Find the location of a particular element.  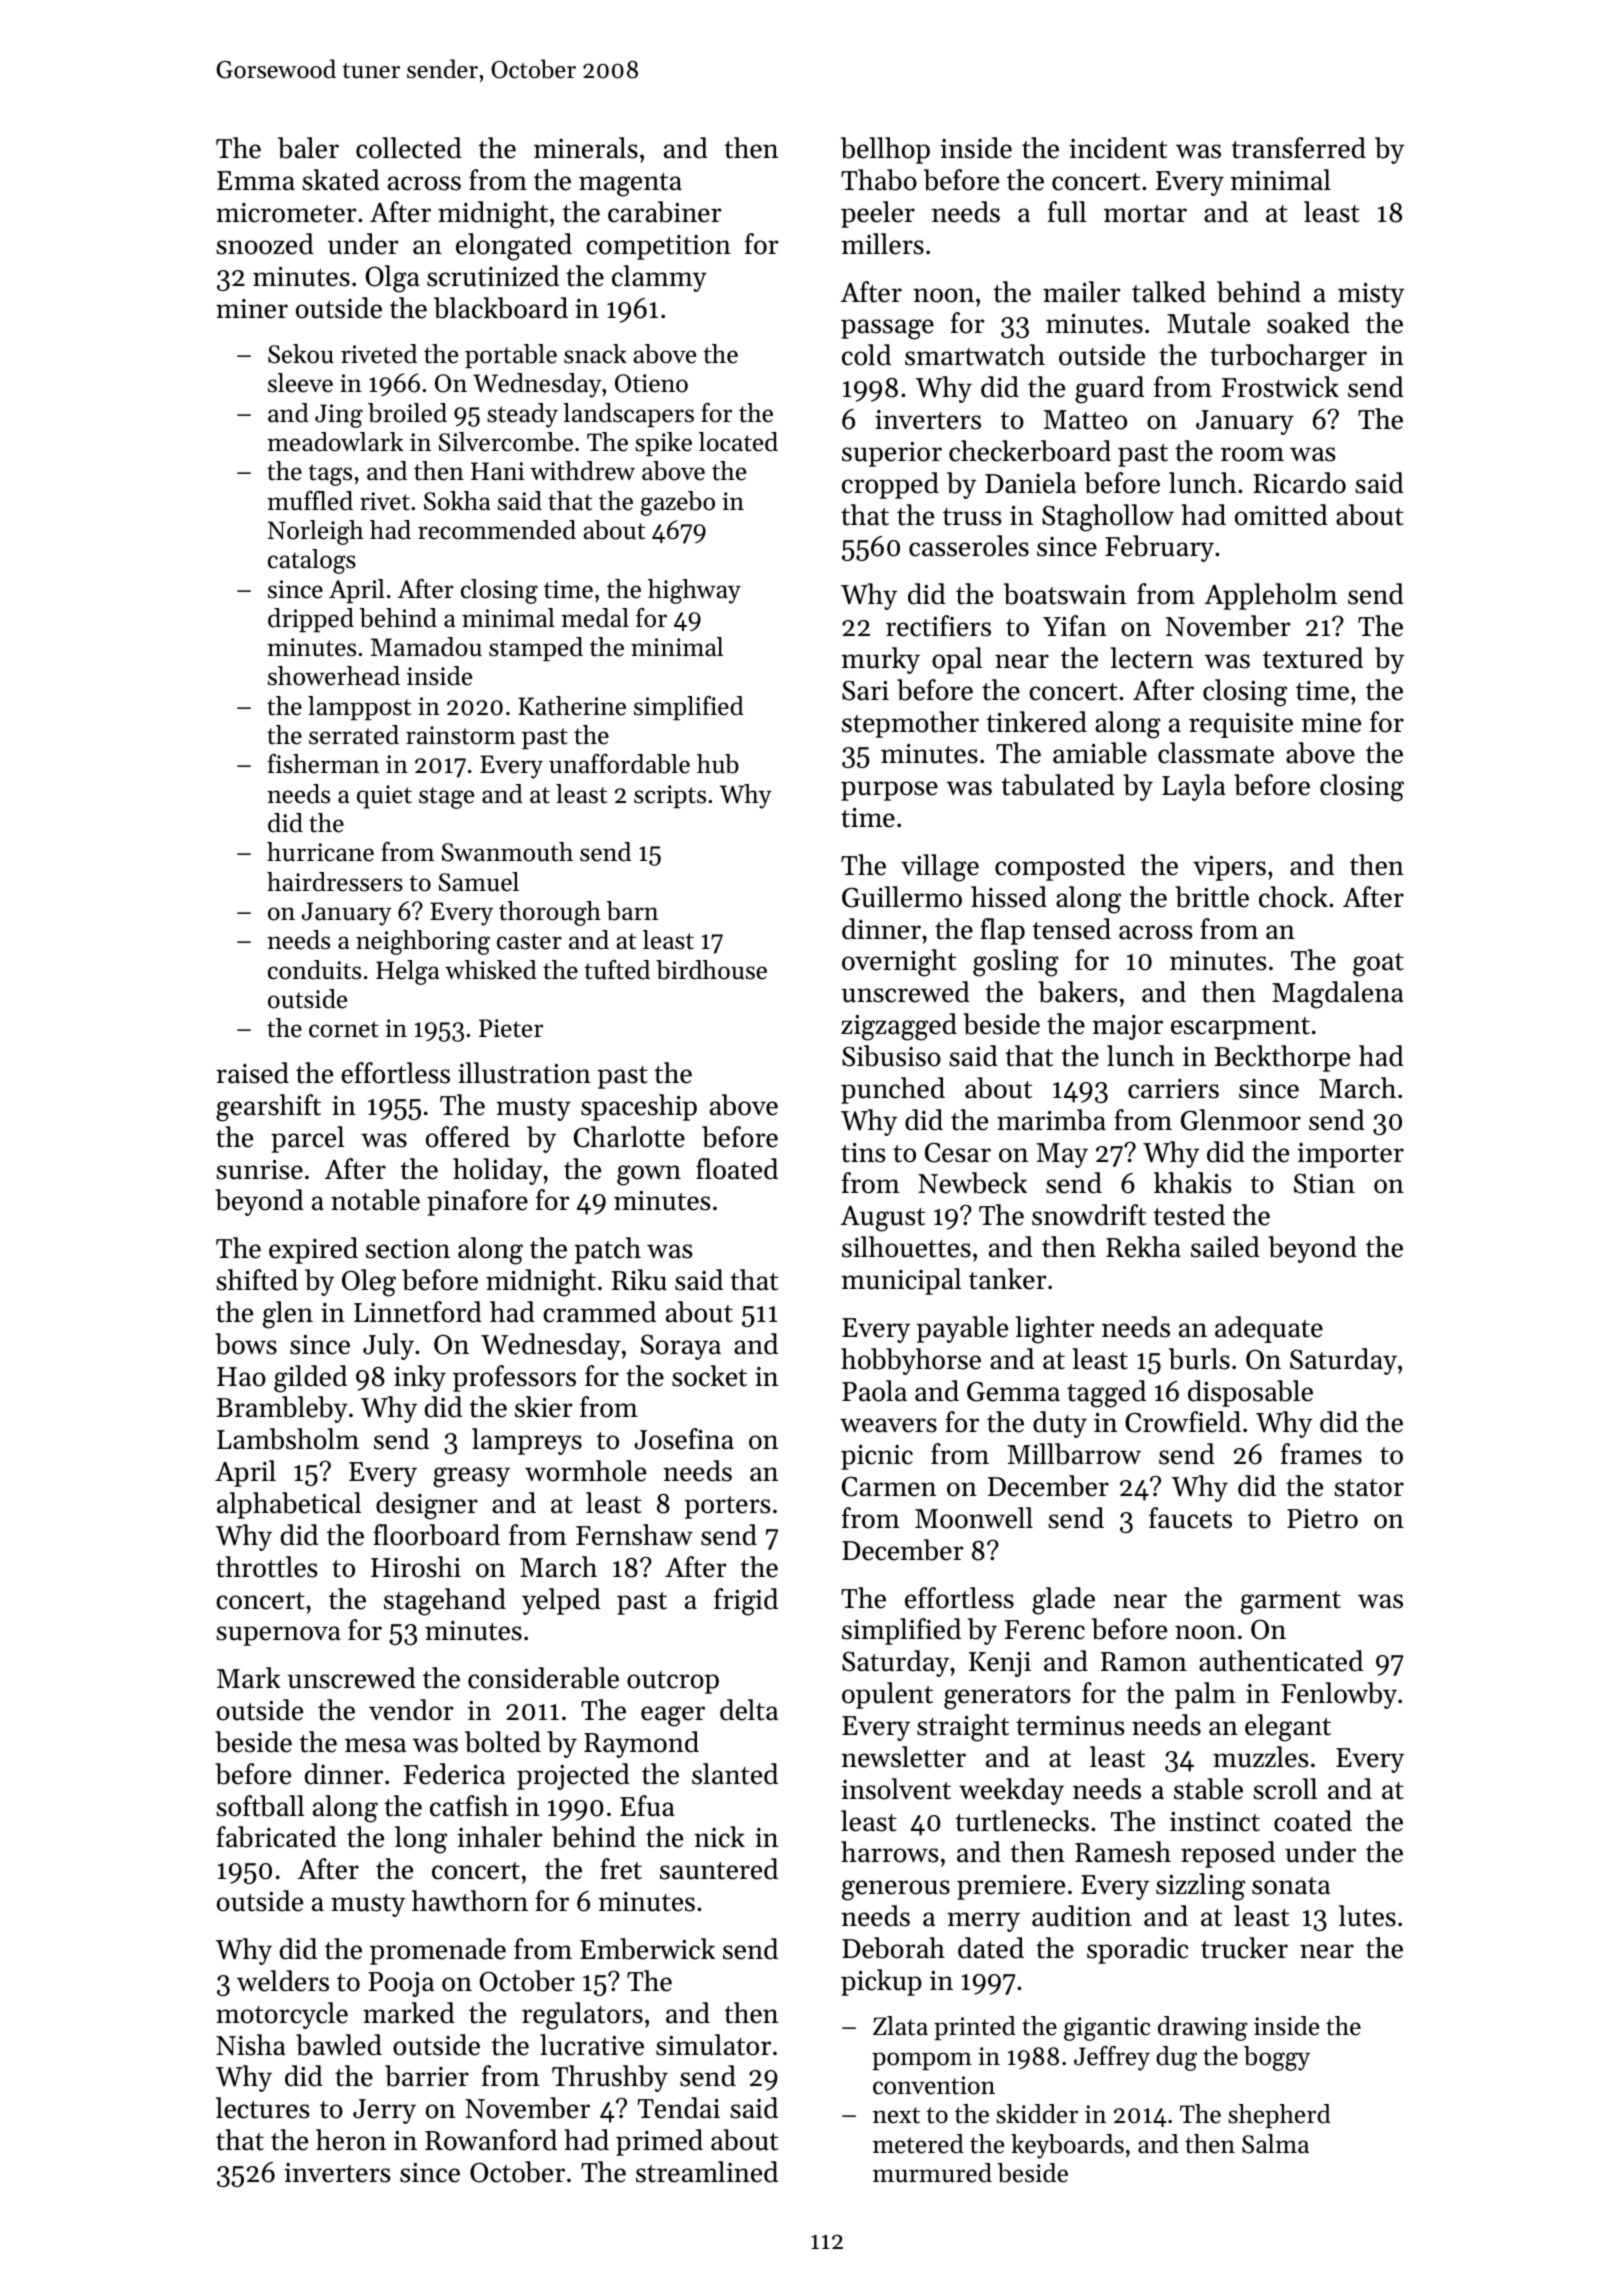

raised is located at coordinates (252, 1073).
